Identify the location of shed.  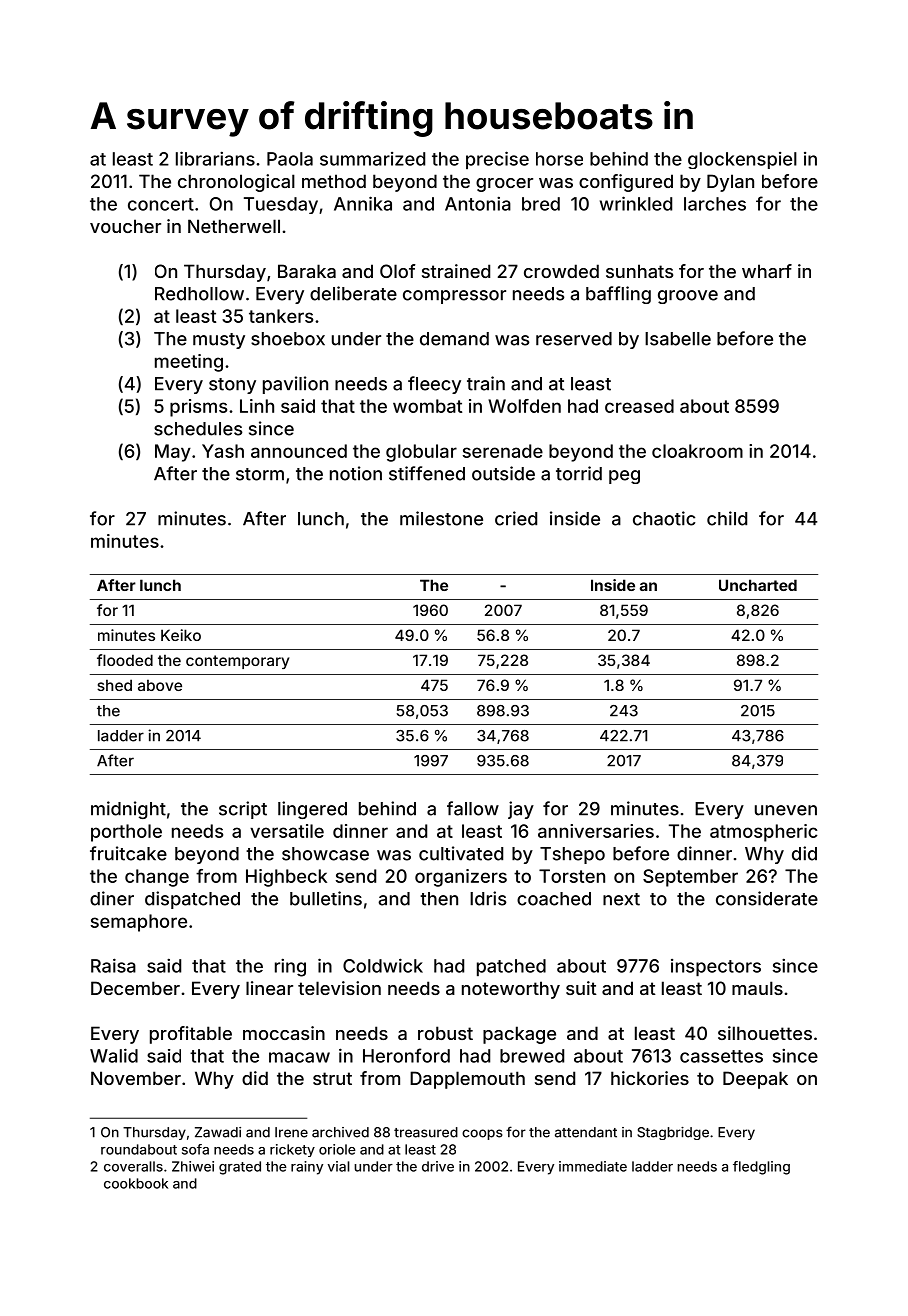
(114, 685).
